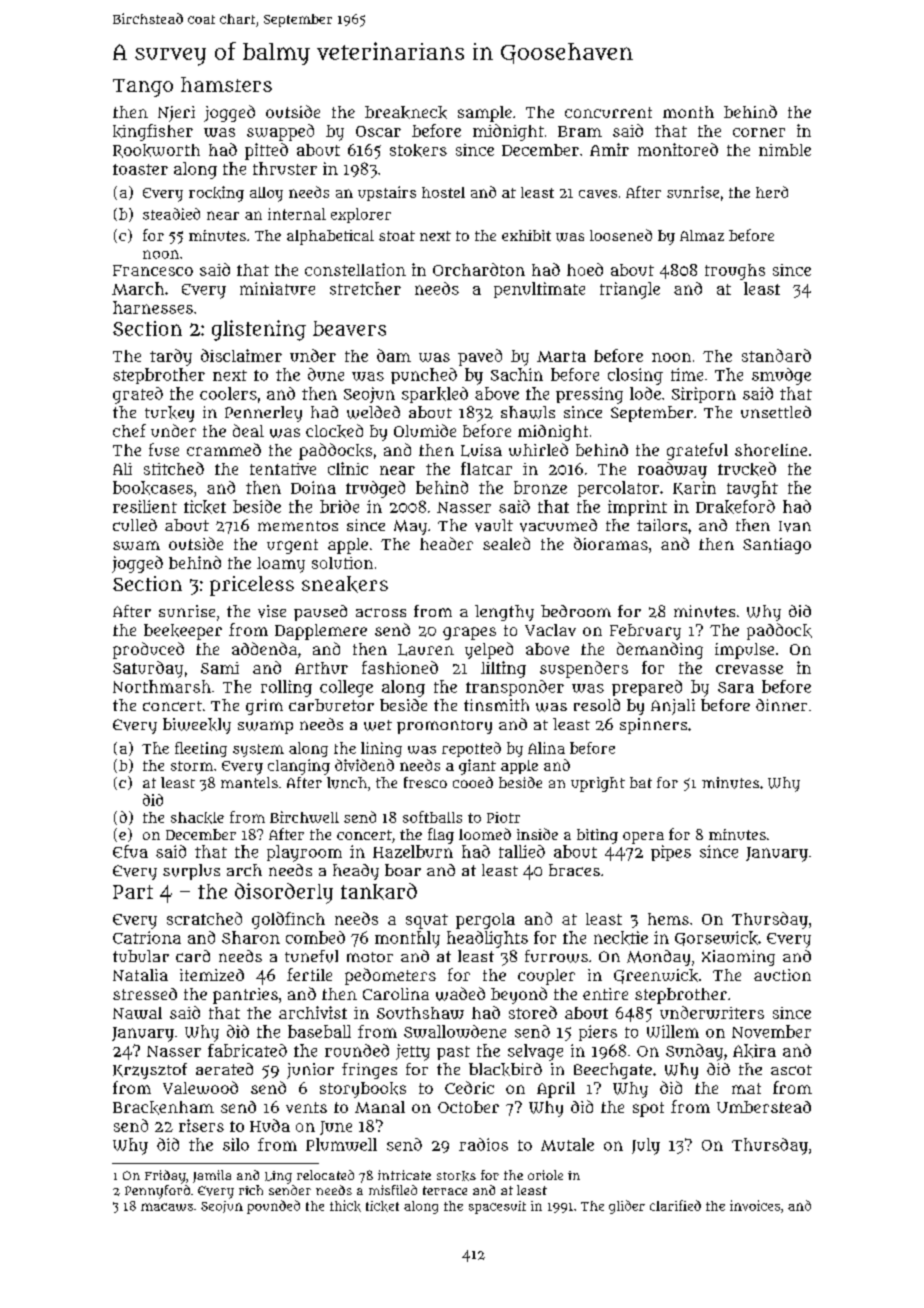 Image resolution: width=924 pixels, height=1308 pixels. I want to click on ascot, so click(791, 1070).
